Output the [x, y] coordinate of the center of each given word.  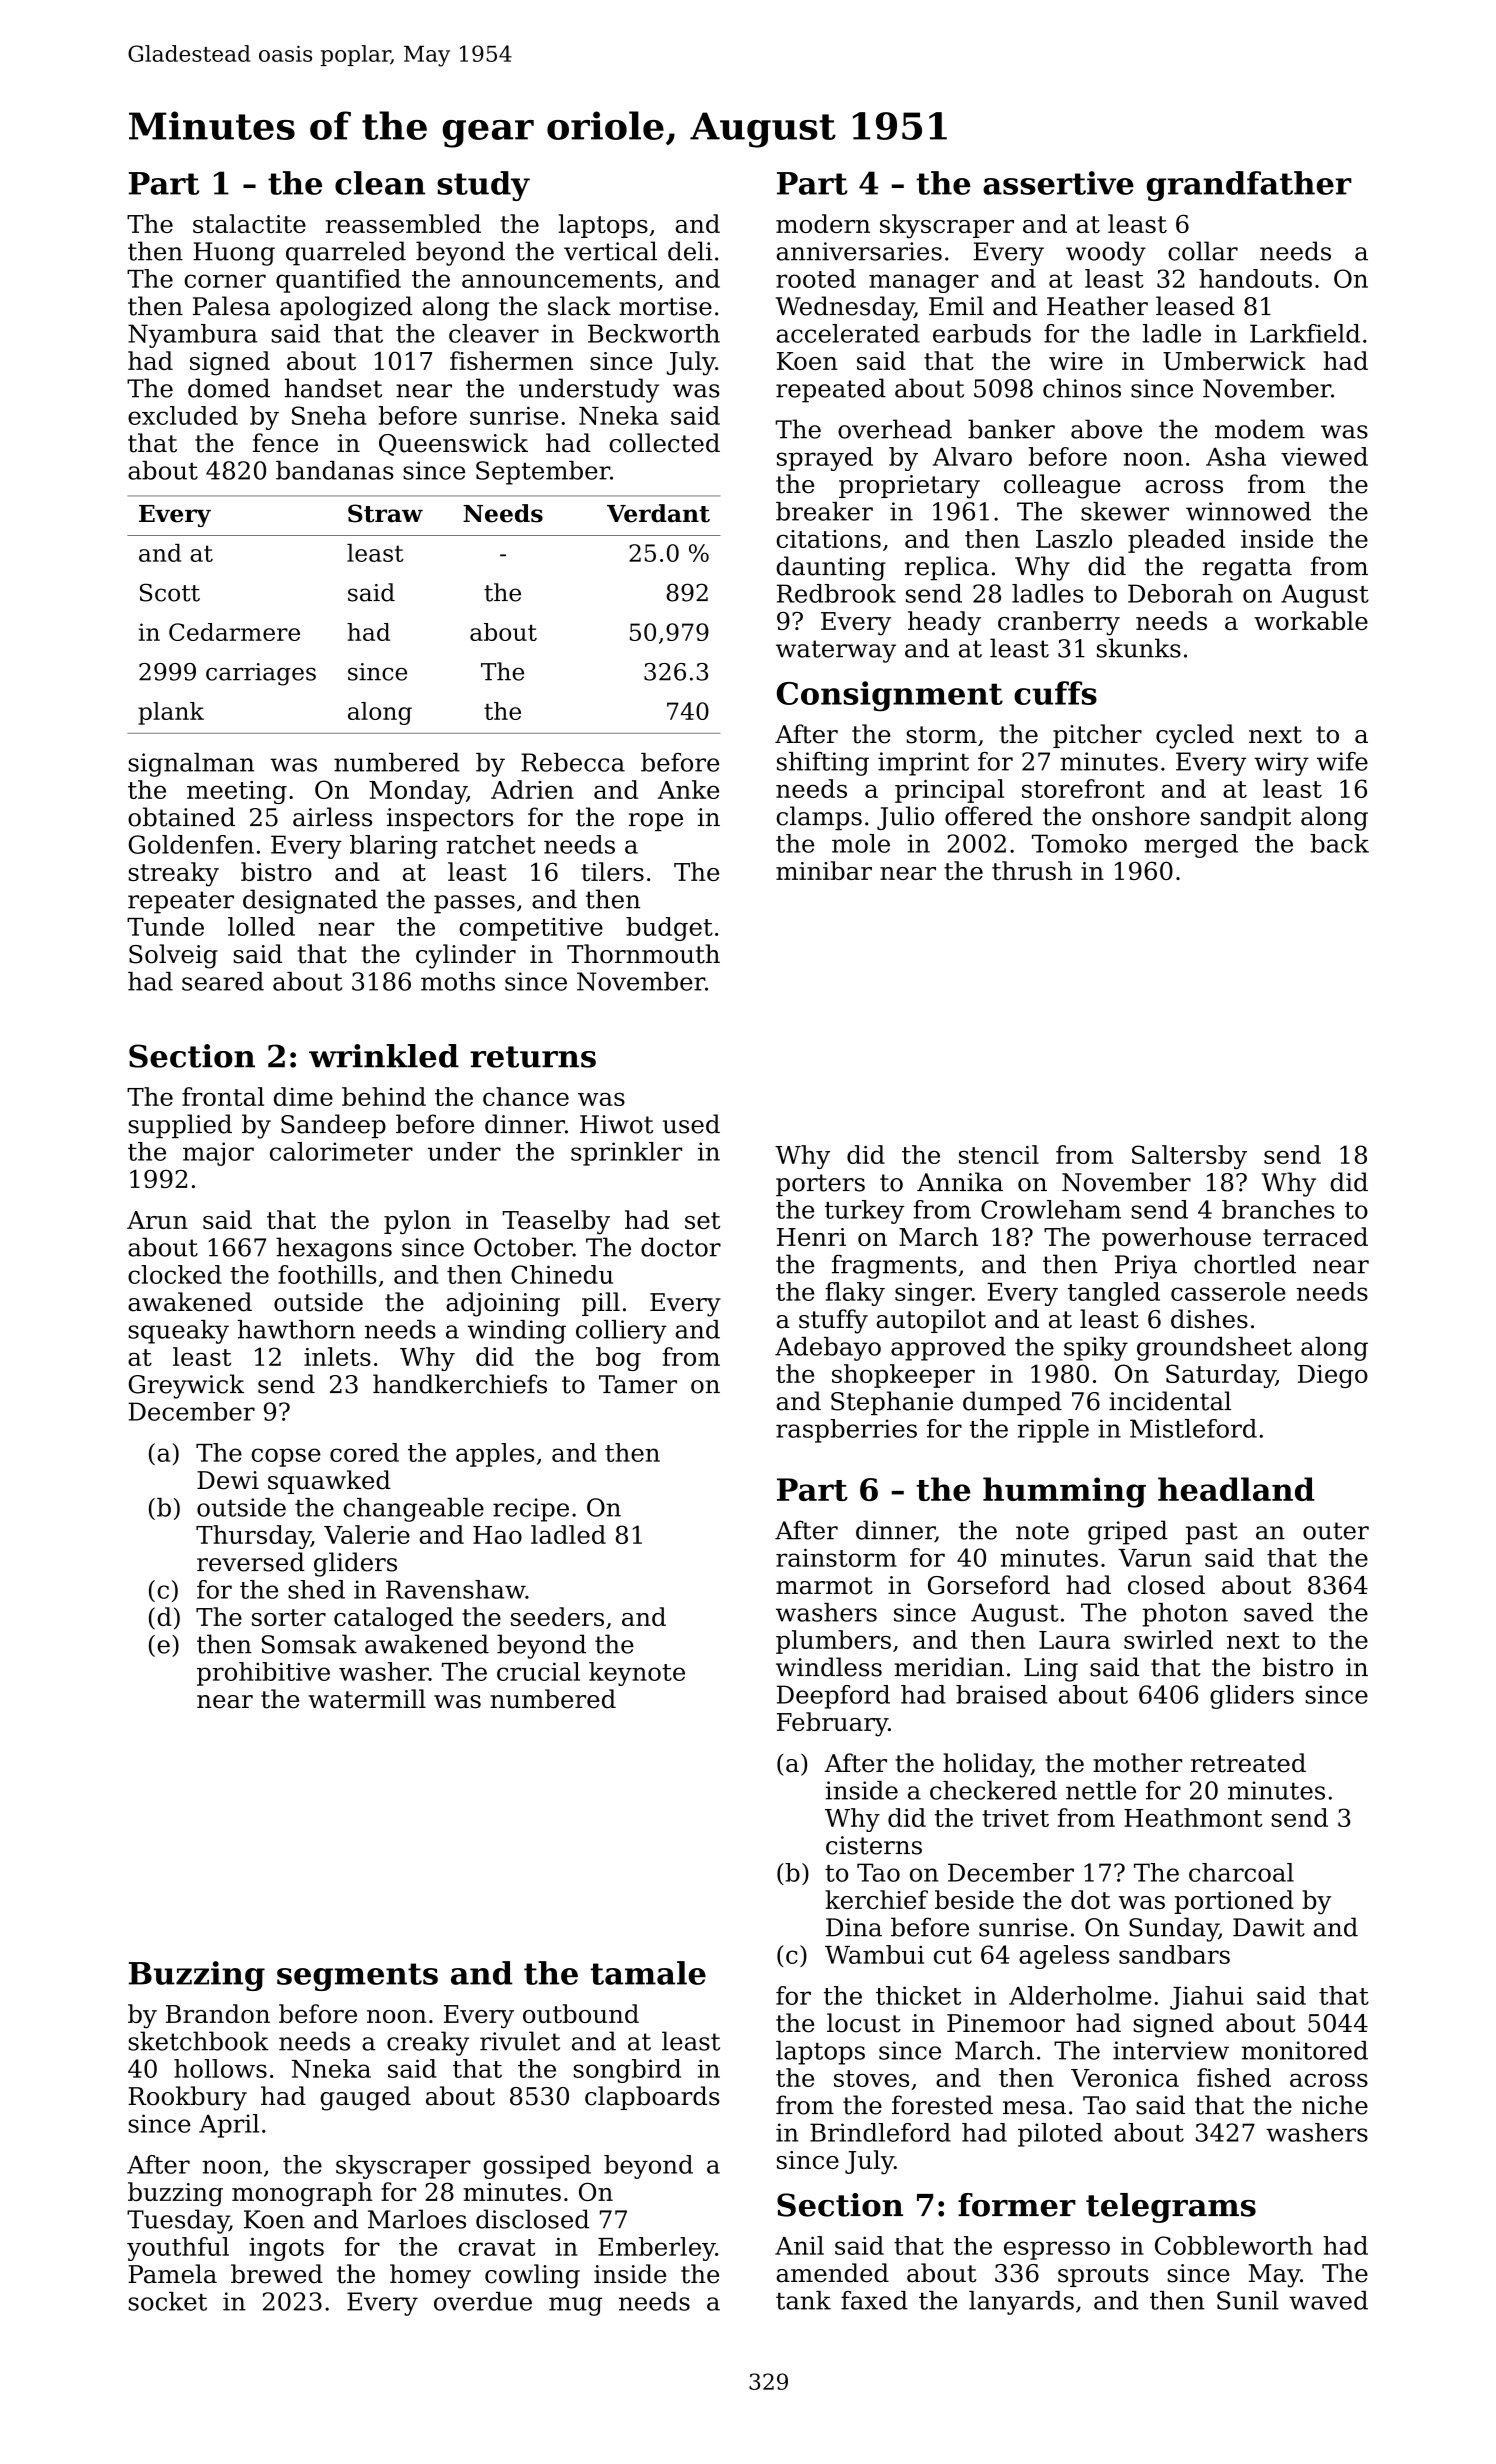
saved [1279, 1612]
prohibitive [263, 1674]
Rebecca [573, 762]
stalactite [249, 223]
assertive [1058, 183]
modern [823, 223]
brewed [277, 2274]
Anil [799, 2245]
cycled [1195, 736]
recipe [531, 1510]
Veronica [1125, 2078]
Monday [418, 792]
